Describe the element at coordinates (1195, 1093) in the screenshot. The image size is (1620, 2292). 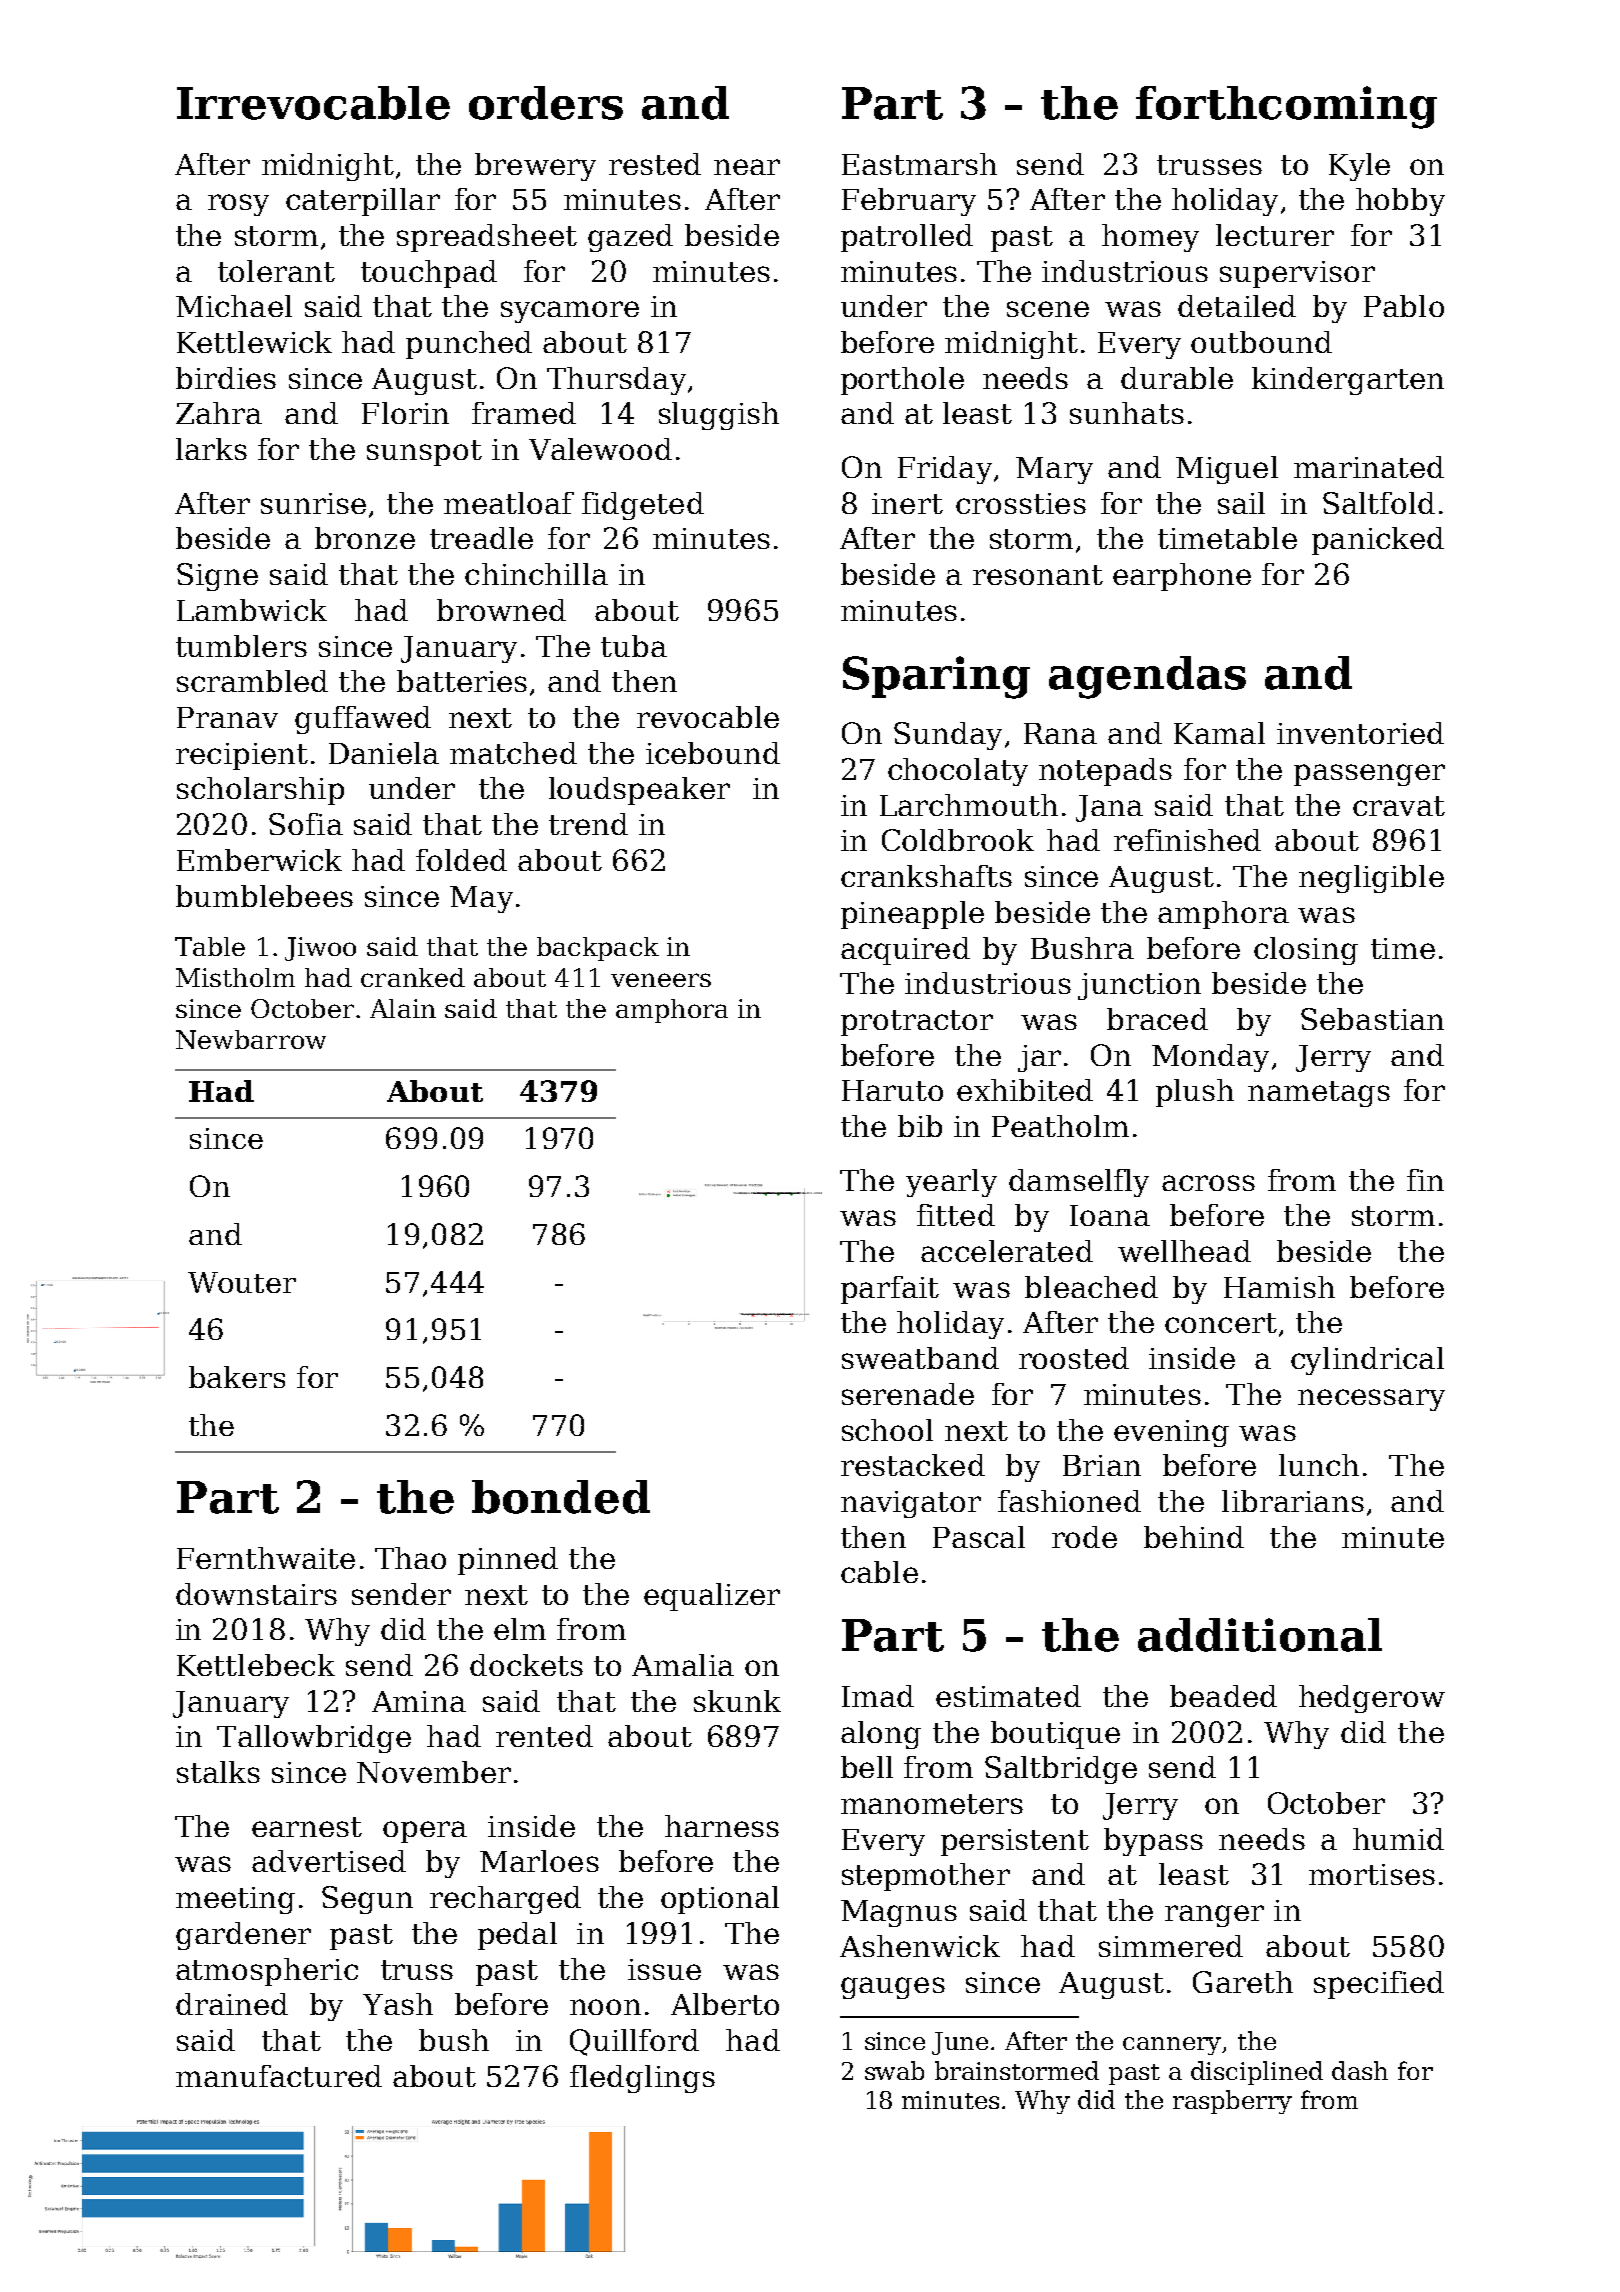
I see `plush` at that location.
